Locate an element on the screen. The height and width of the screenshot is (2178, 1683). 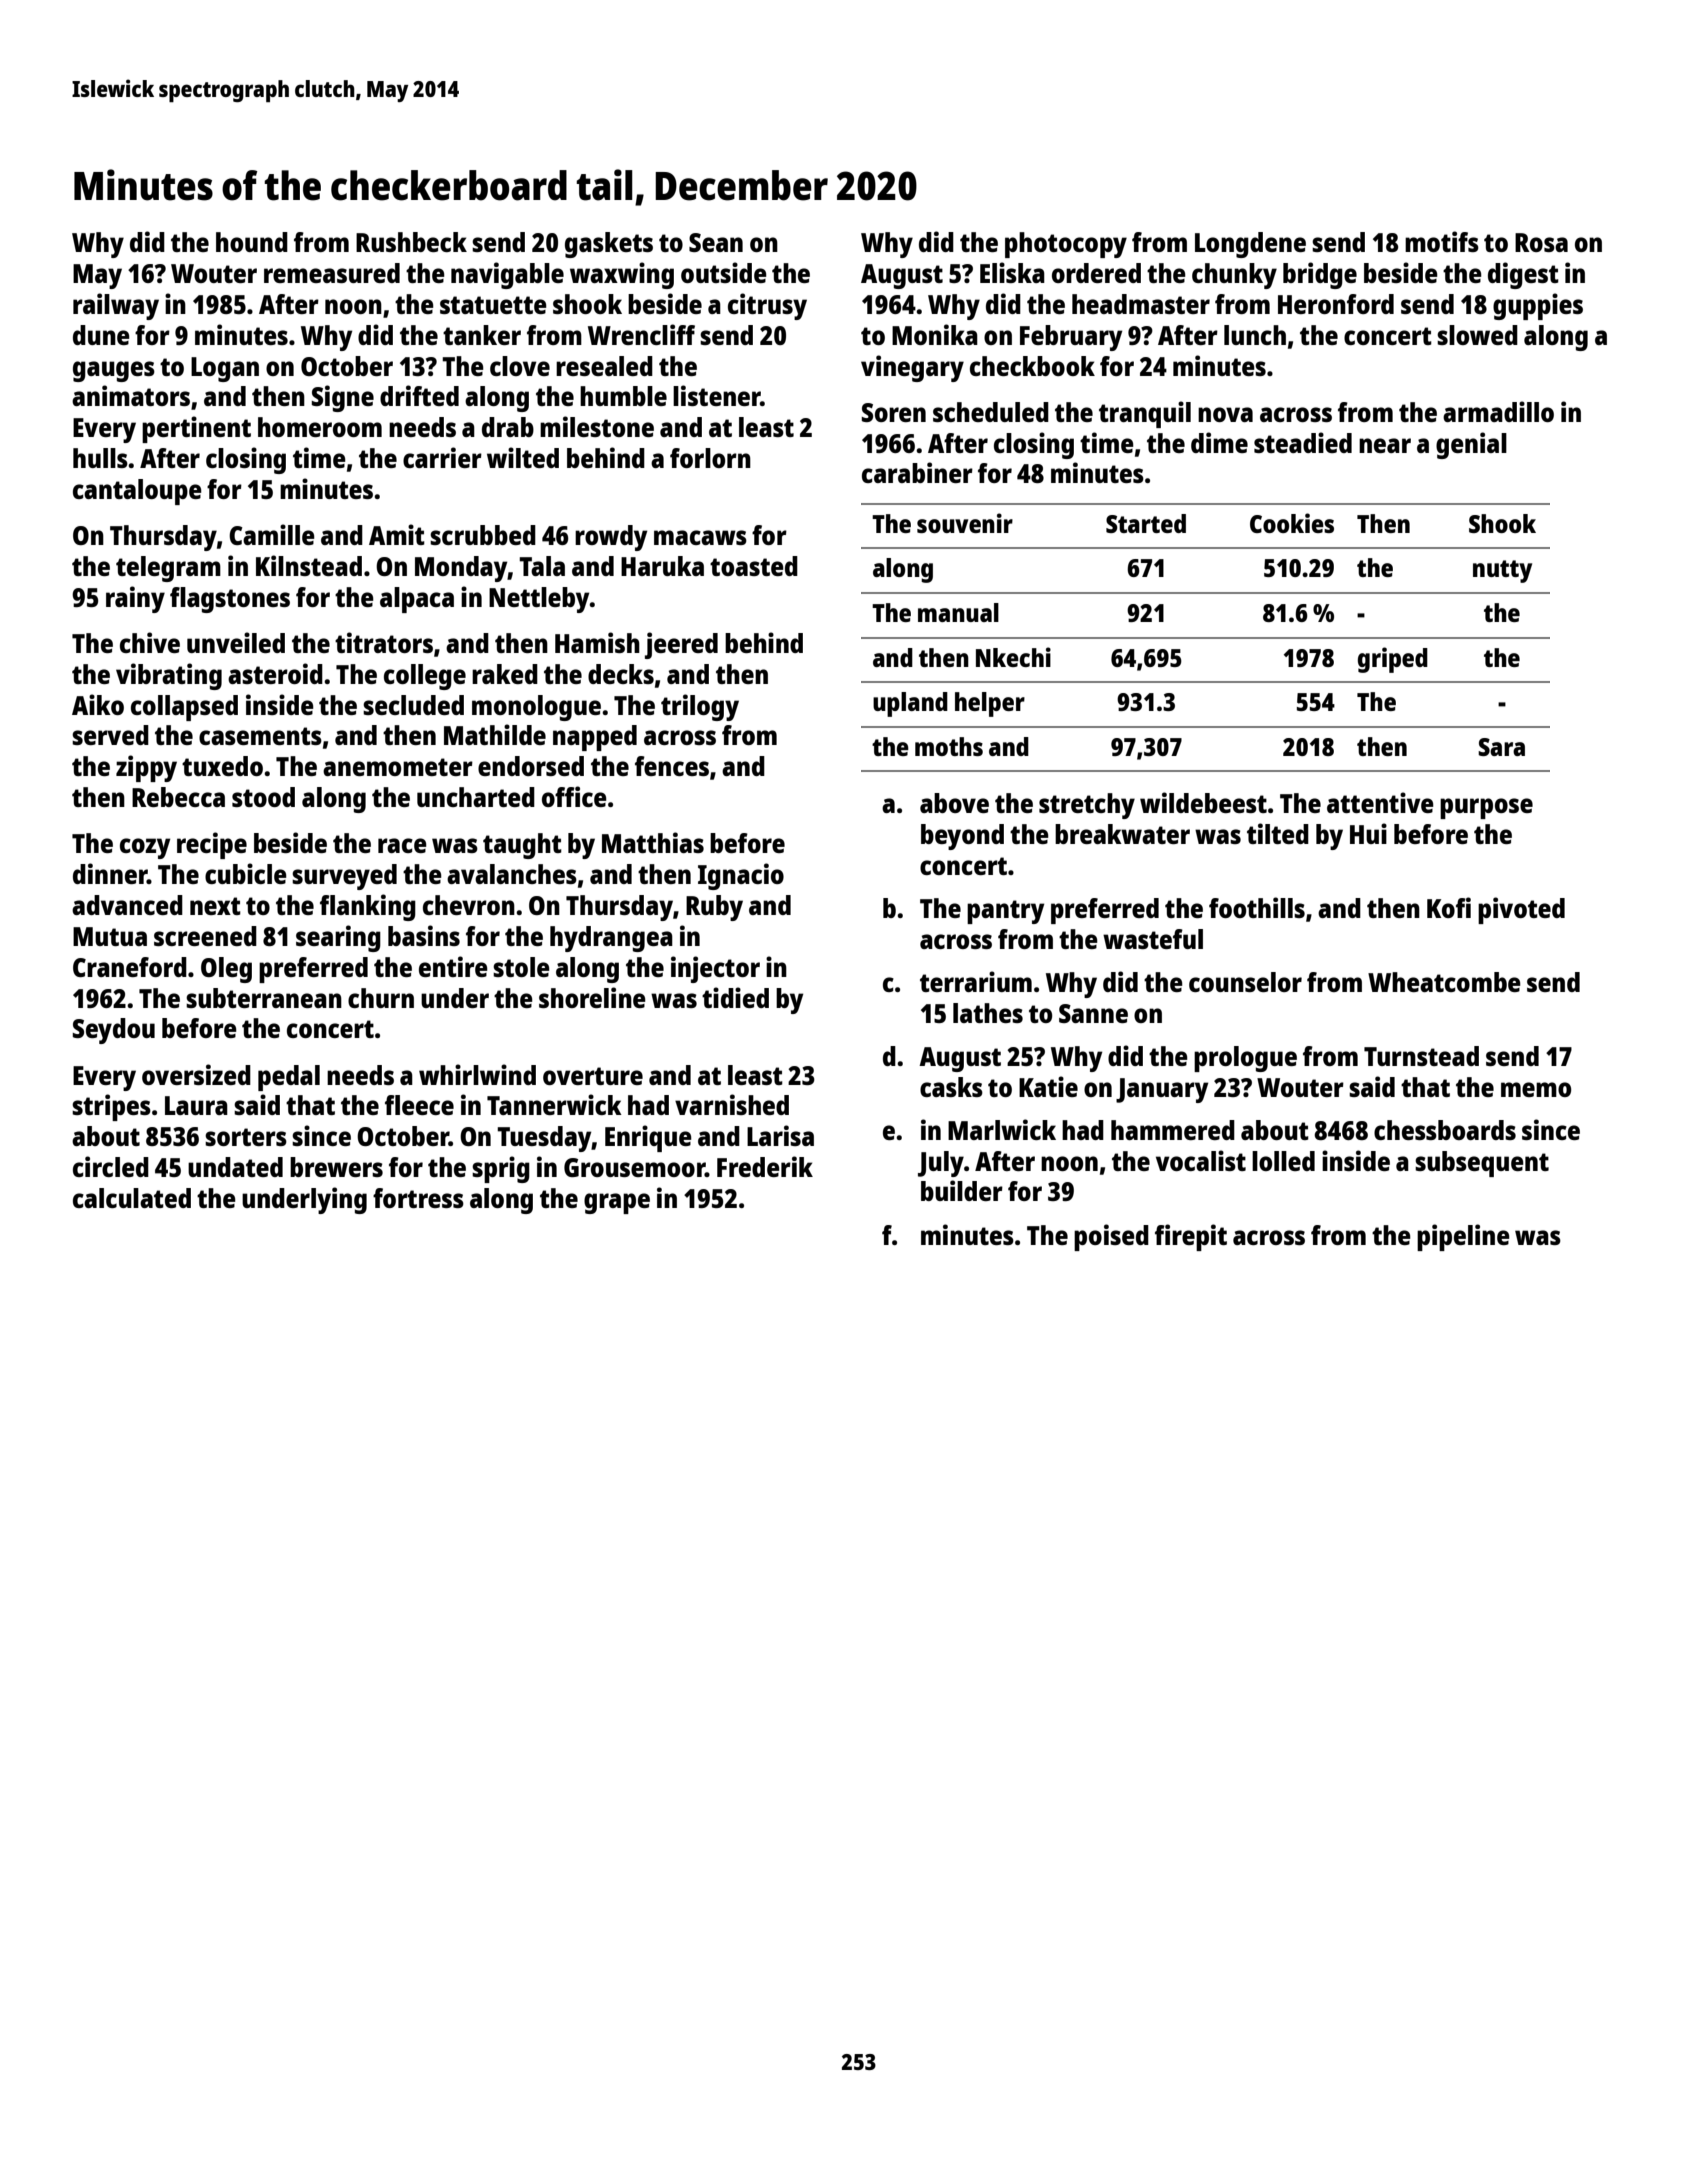
manual is located at coordinates (958, 612).
